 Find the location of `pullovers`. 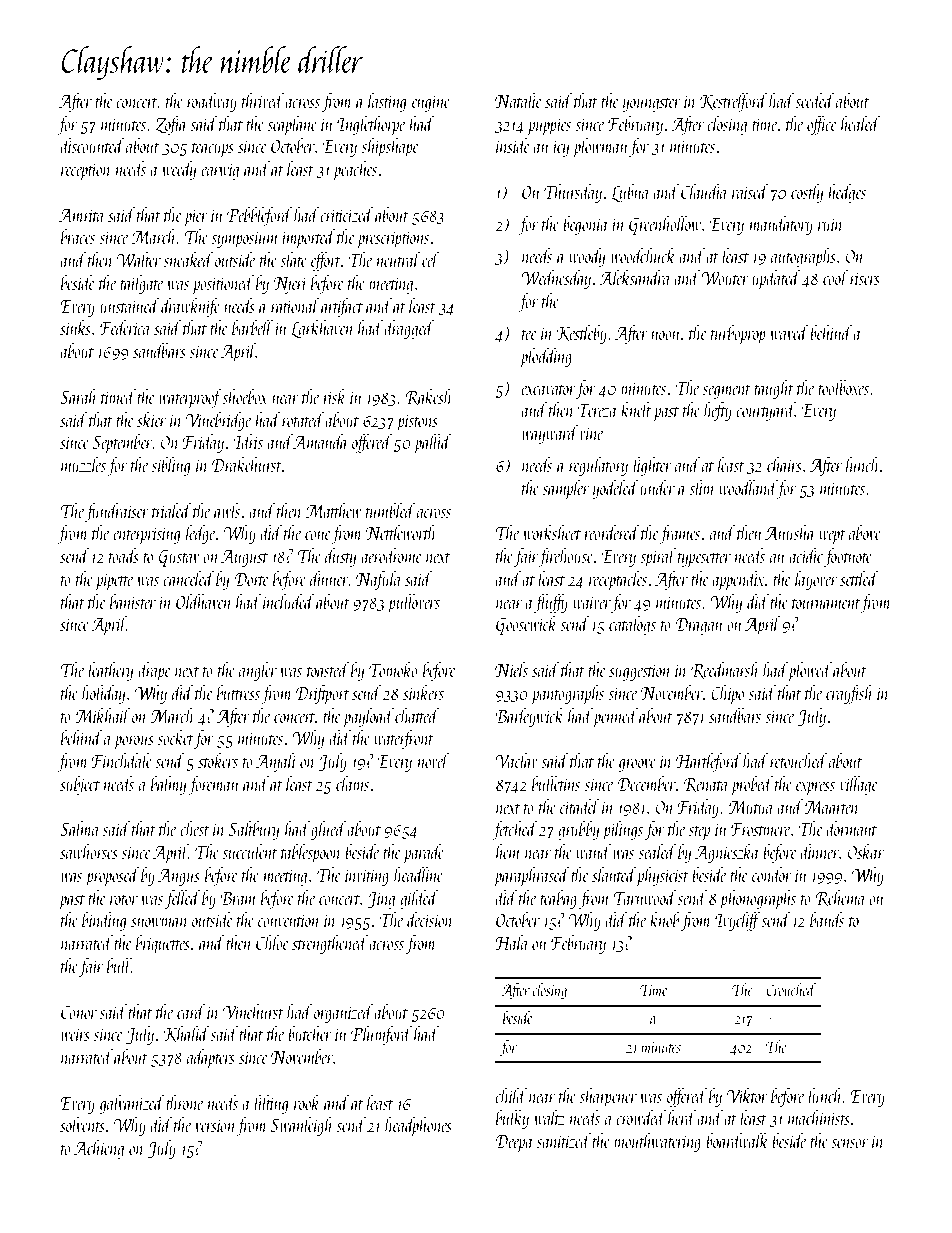

pullovers is located at coordinates (414, 603).
